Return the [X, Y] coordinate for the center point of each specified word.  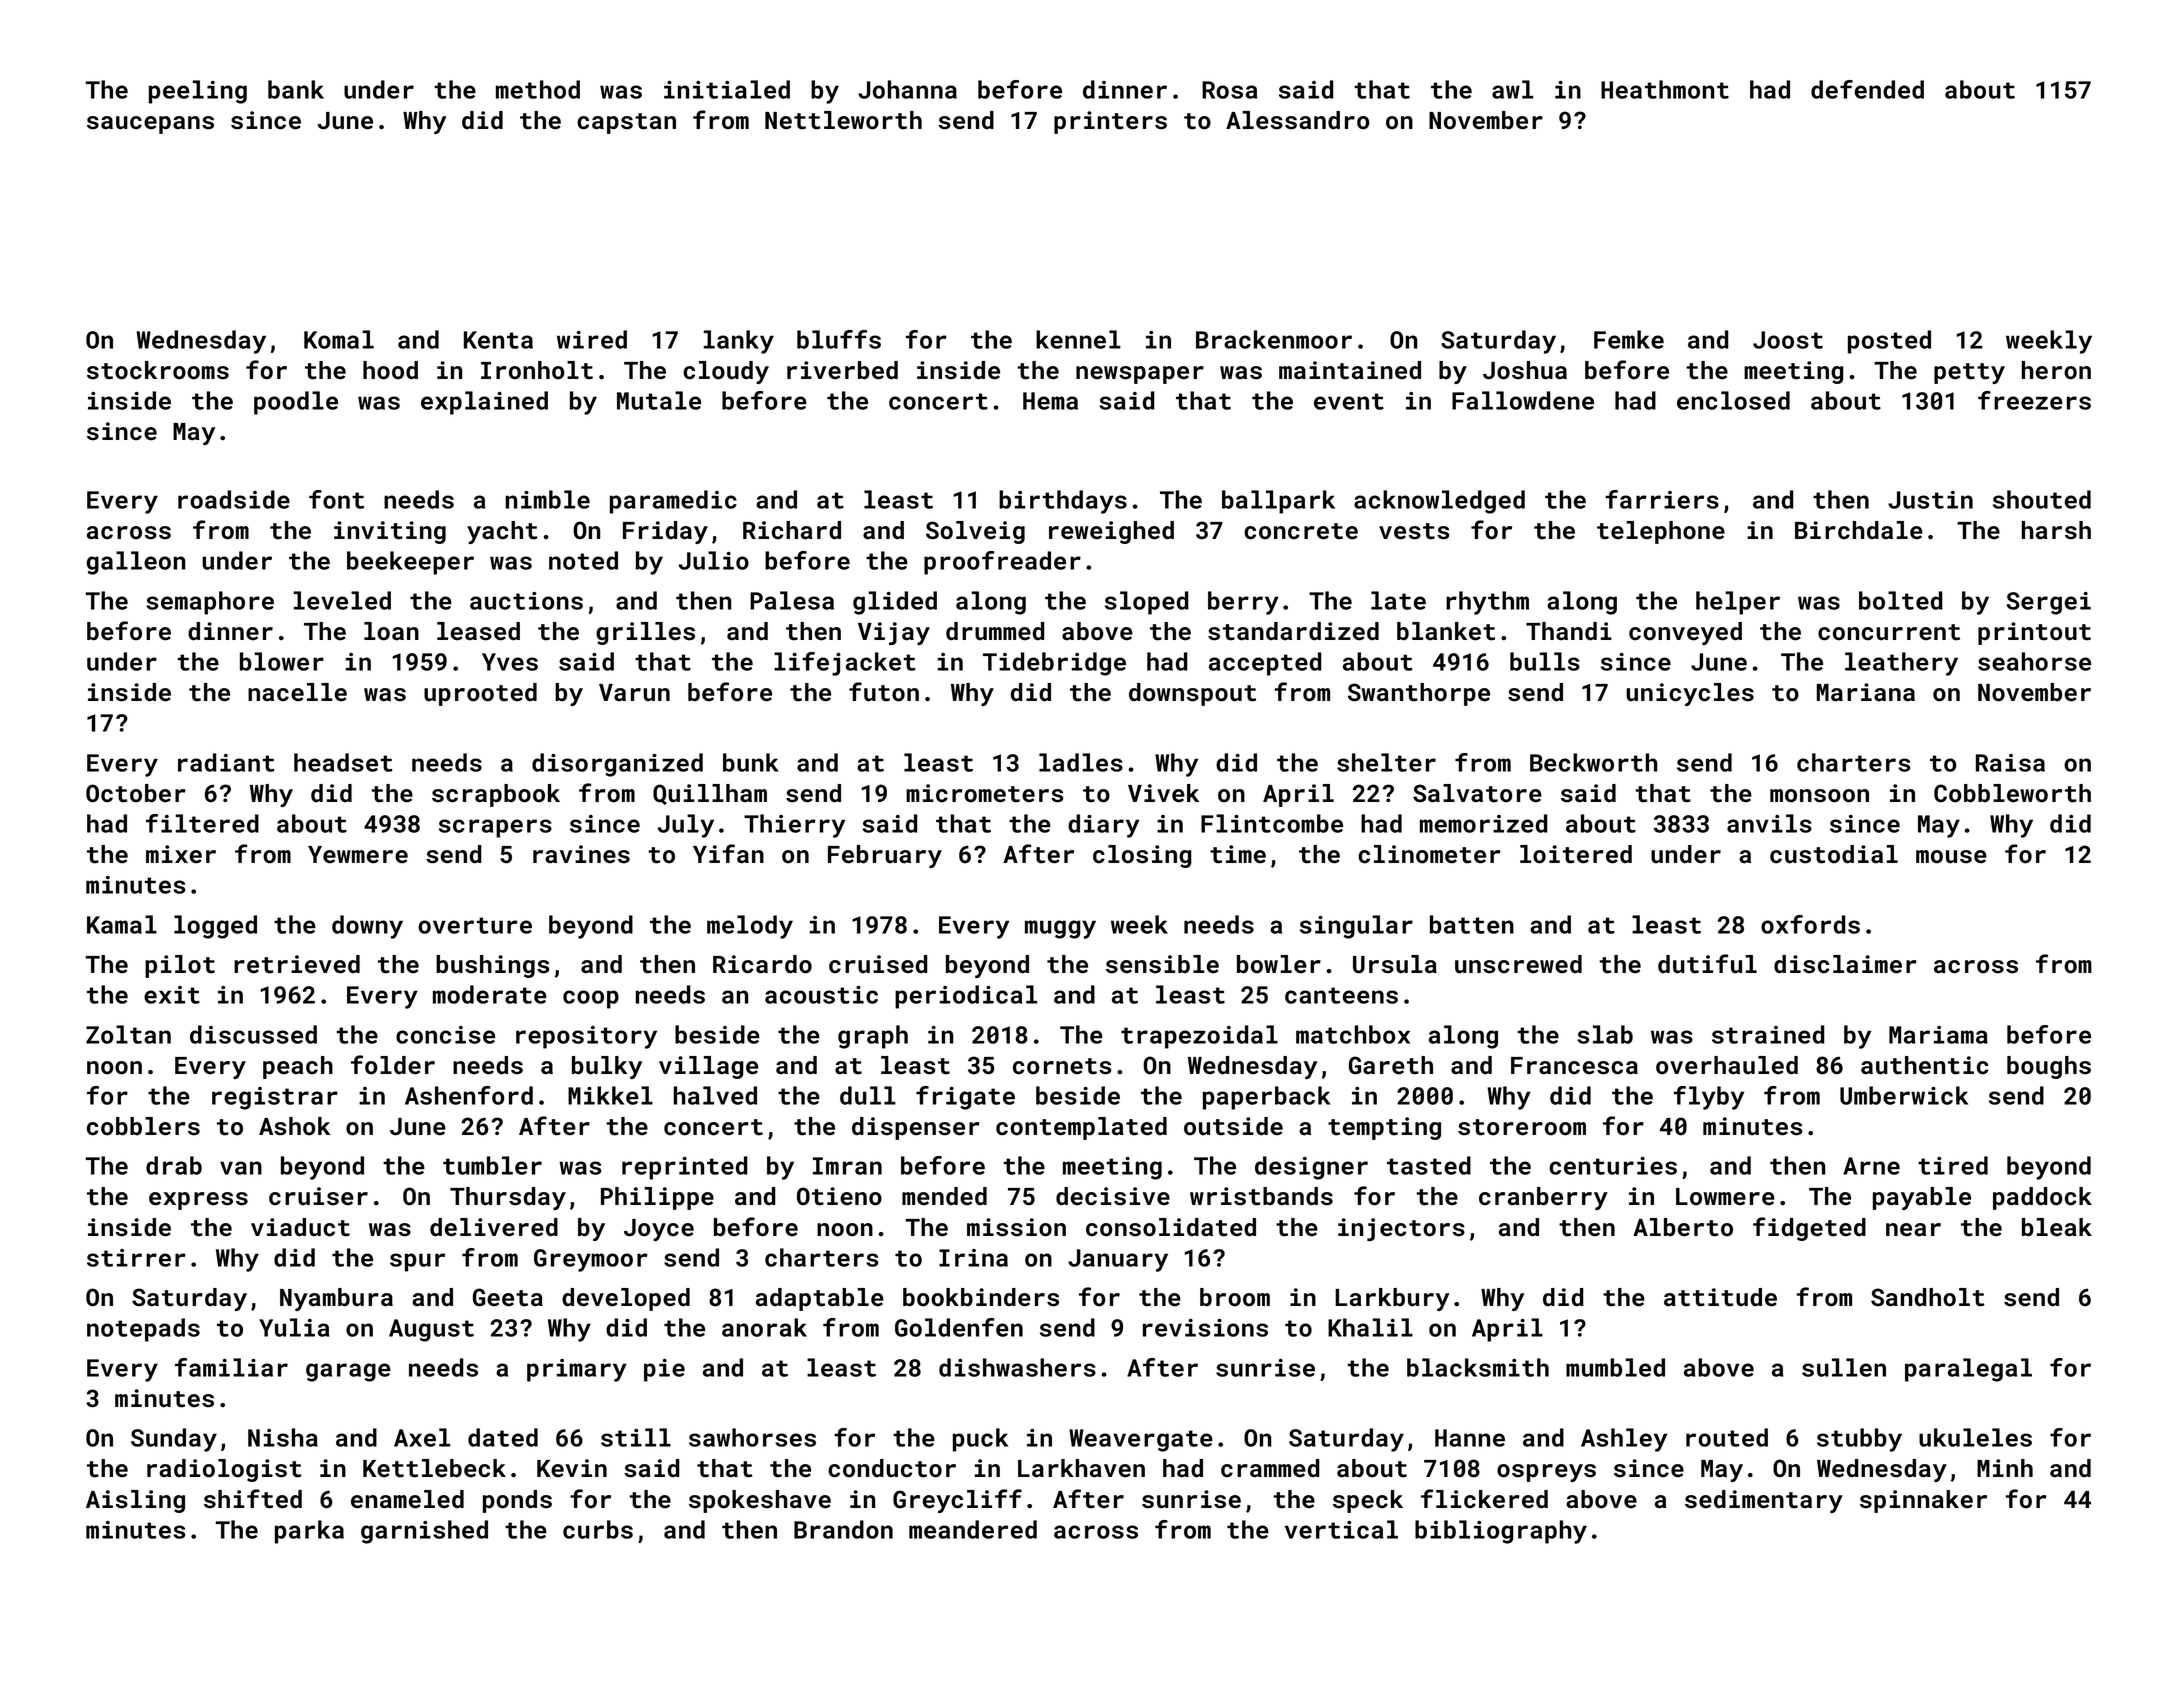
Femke [1629, 339]
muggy [1060, 929]
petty [1969, 373]
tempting [1384, 1128]
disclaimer [1845, 964]
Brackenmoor [1274, 339]
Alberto [1683, 1227]
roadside [234, 499]
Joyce [659, 1230]
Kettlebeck [434, 1468]
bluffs [839, 339]
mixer [181, 854]
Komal [339, 339]
